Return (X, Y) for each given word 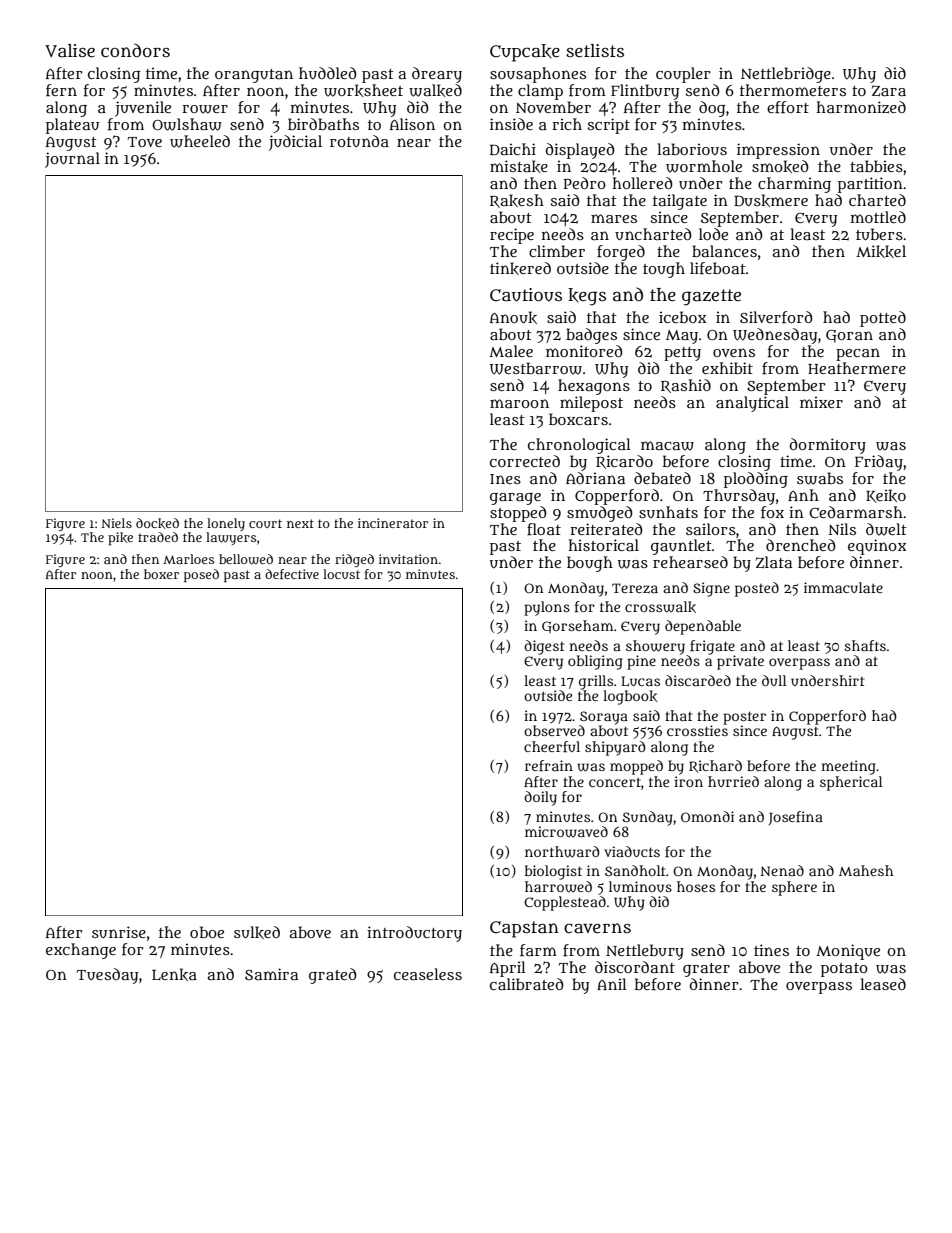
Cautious (526, 295)
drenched (801, 545)
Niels (117, 523)
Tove (145, 142)
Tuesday (107, 976)
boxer (161, 574)
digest (544, 647)
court (265, 523)
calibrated (527, 984)
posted (757, 589)
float (544, 529)
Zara (889, 91)
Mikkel (881, 251)
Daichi (513, 149)
